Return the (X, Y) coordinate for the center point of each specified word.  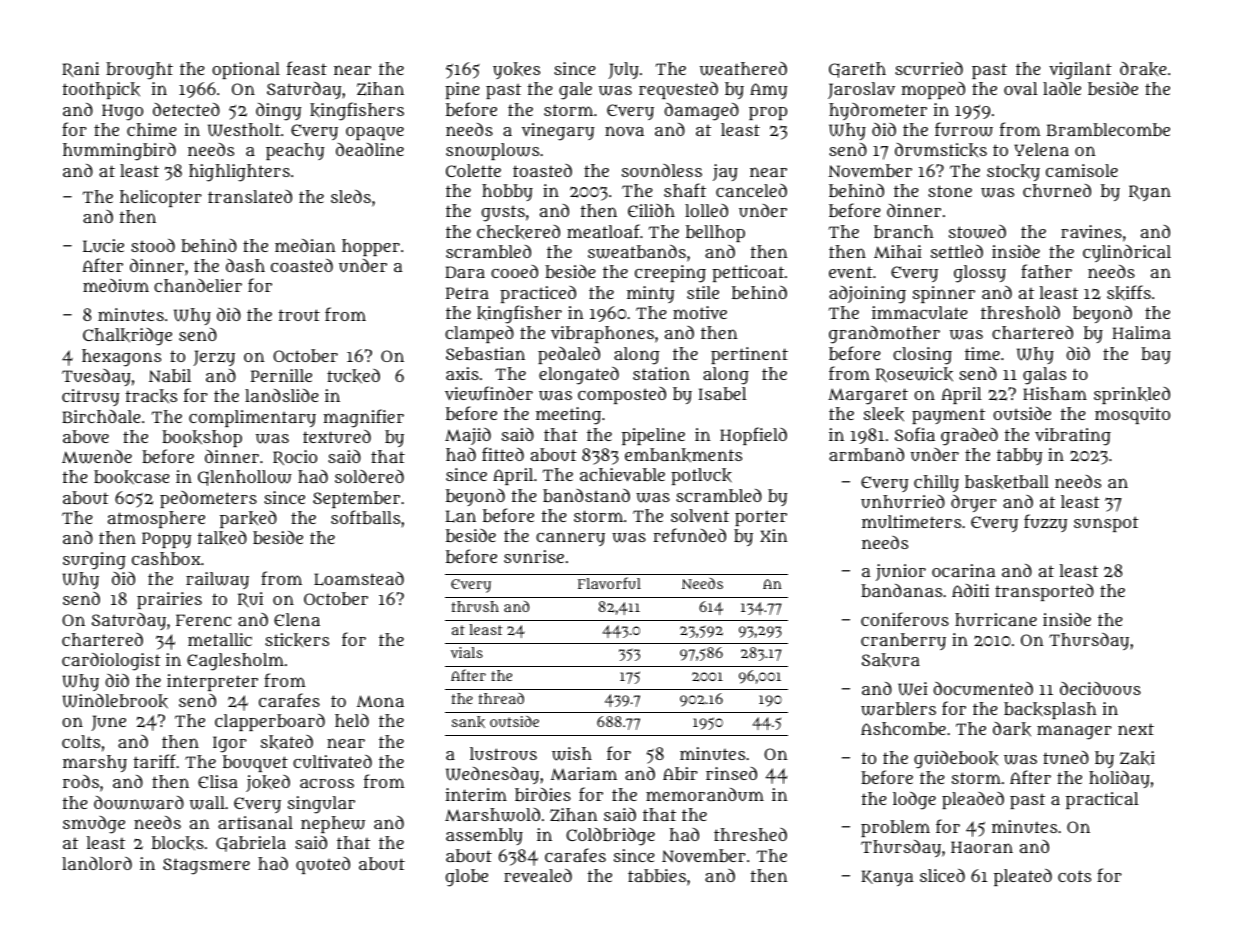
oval (1021, 88)
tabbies (657, 875)
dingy (278, 112)
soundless (662, 170)
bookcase (132, 477)
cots (1074, 876)
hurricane (996, 619)
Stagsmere (206, 866)
